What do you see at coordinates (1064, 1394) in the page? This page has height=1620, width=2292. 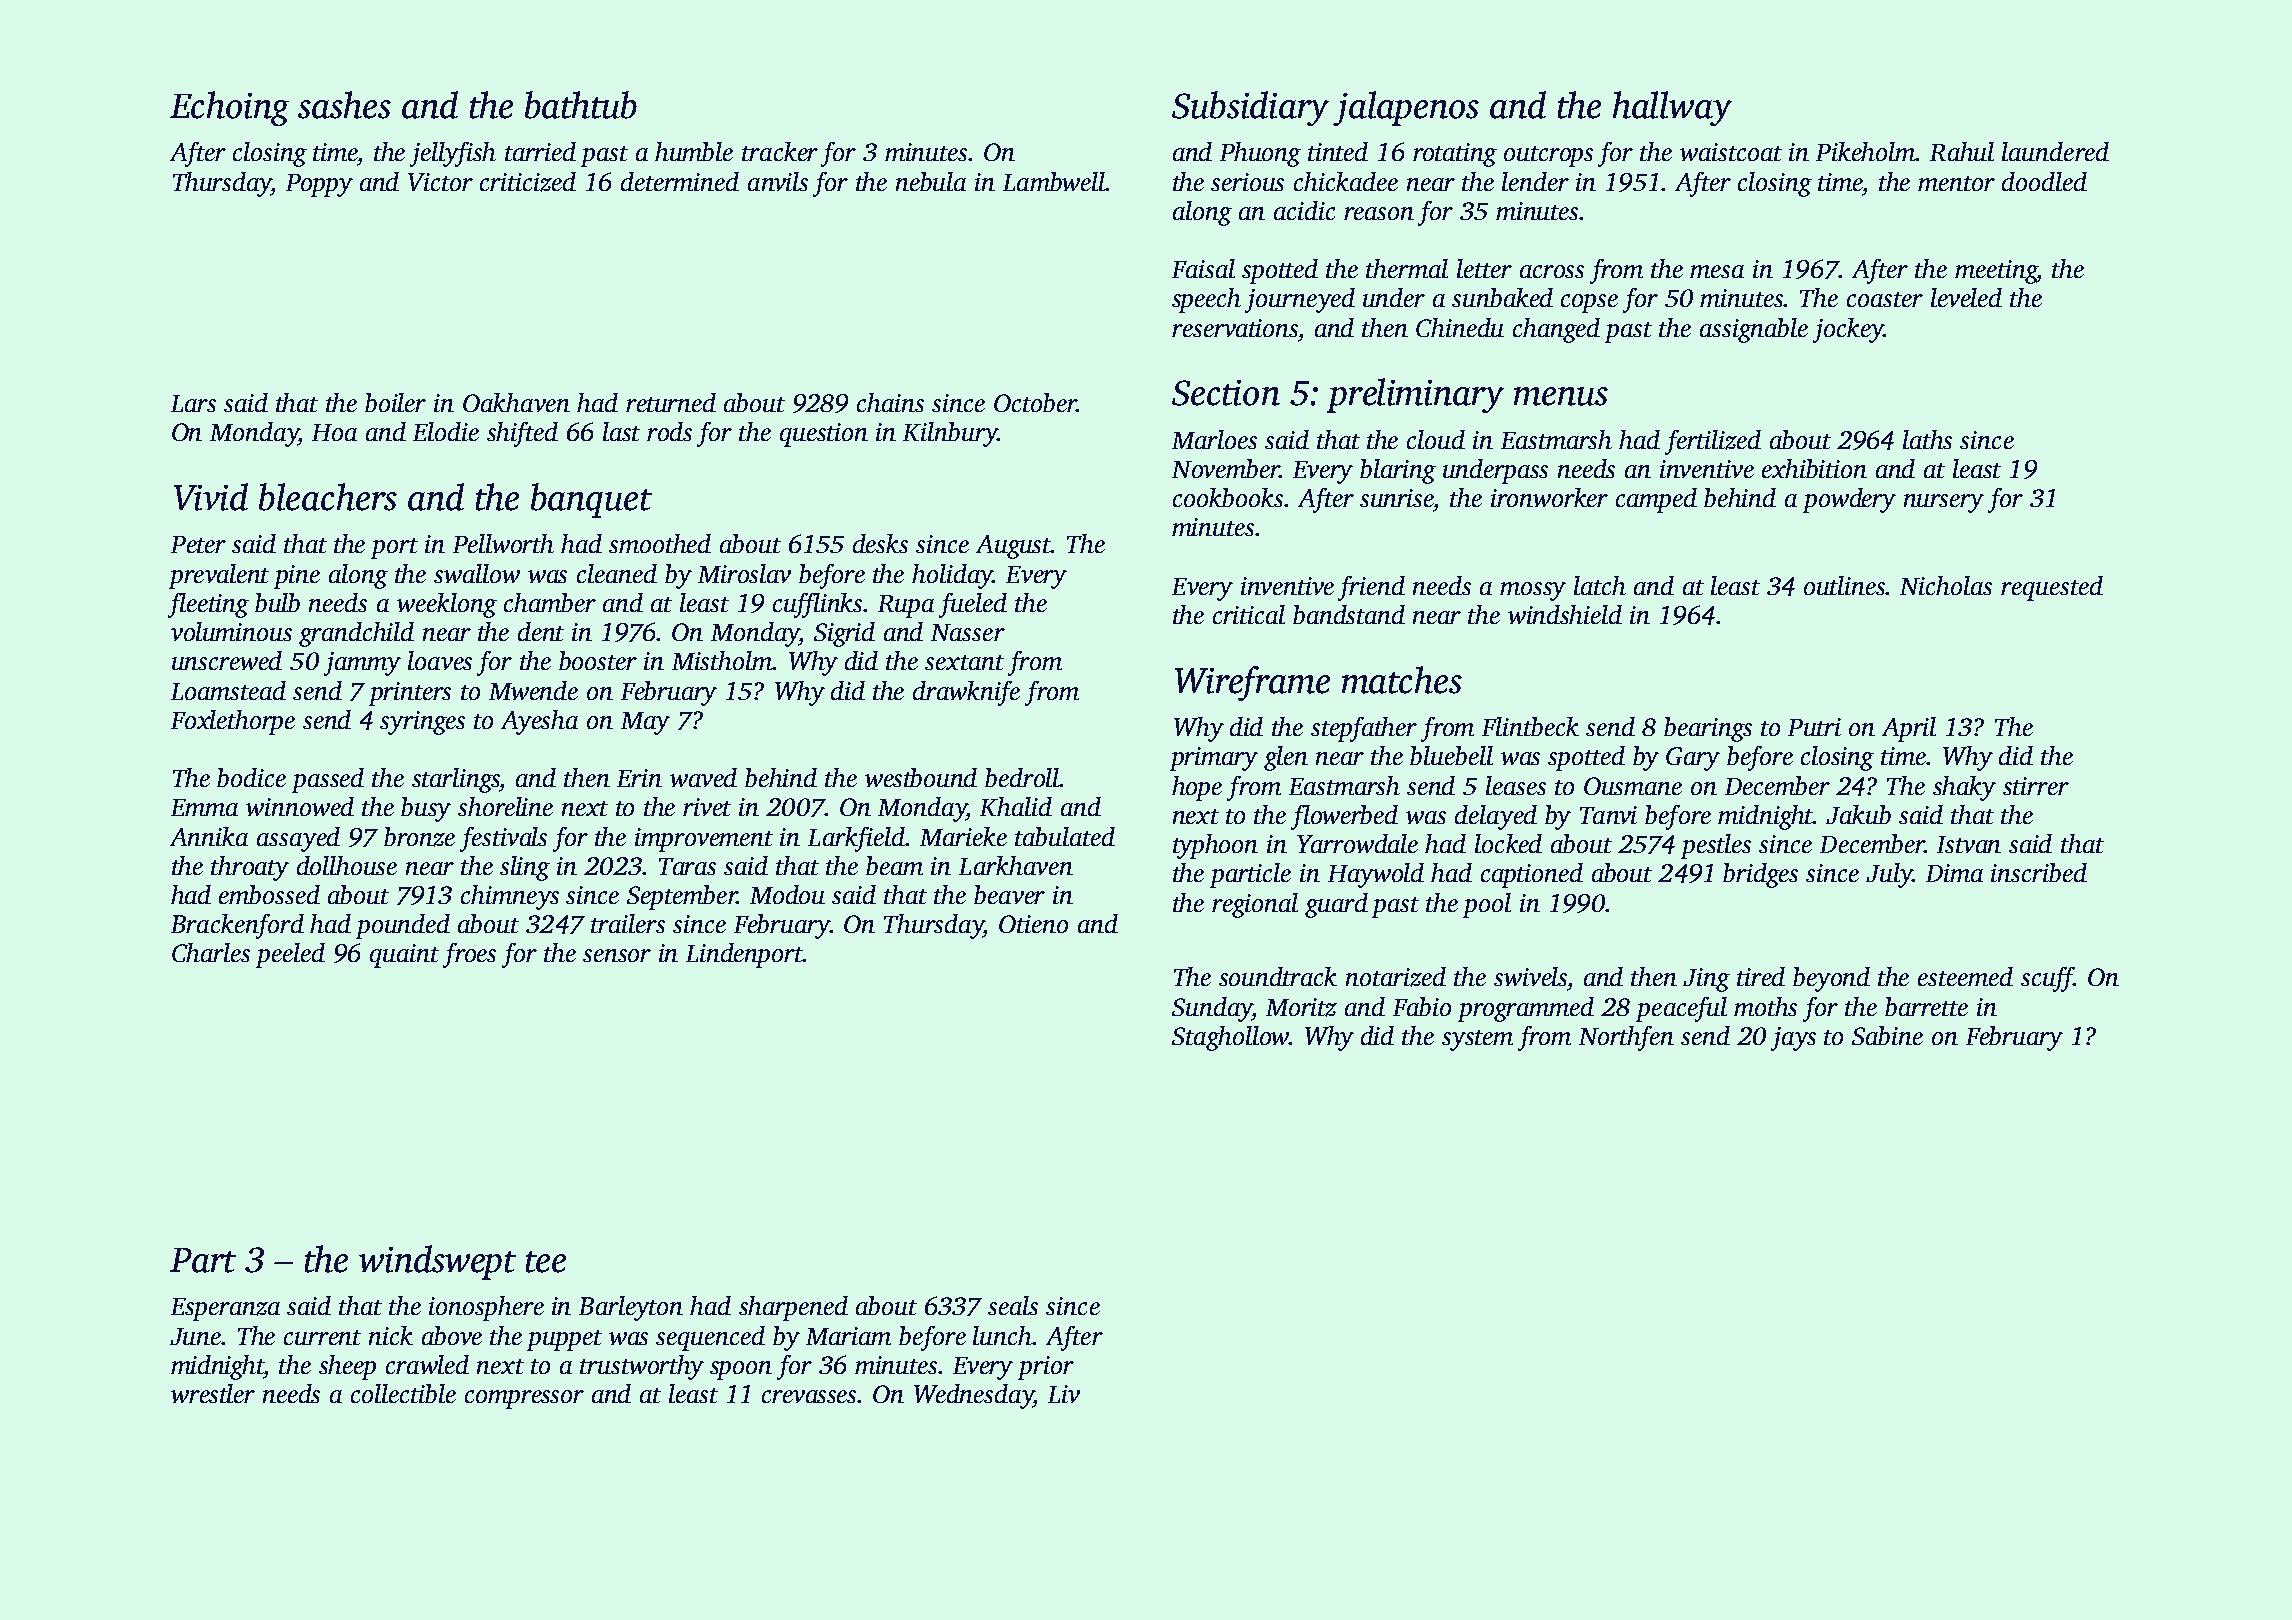 I see `Liv` at bounding box center [1064, 1394].
